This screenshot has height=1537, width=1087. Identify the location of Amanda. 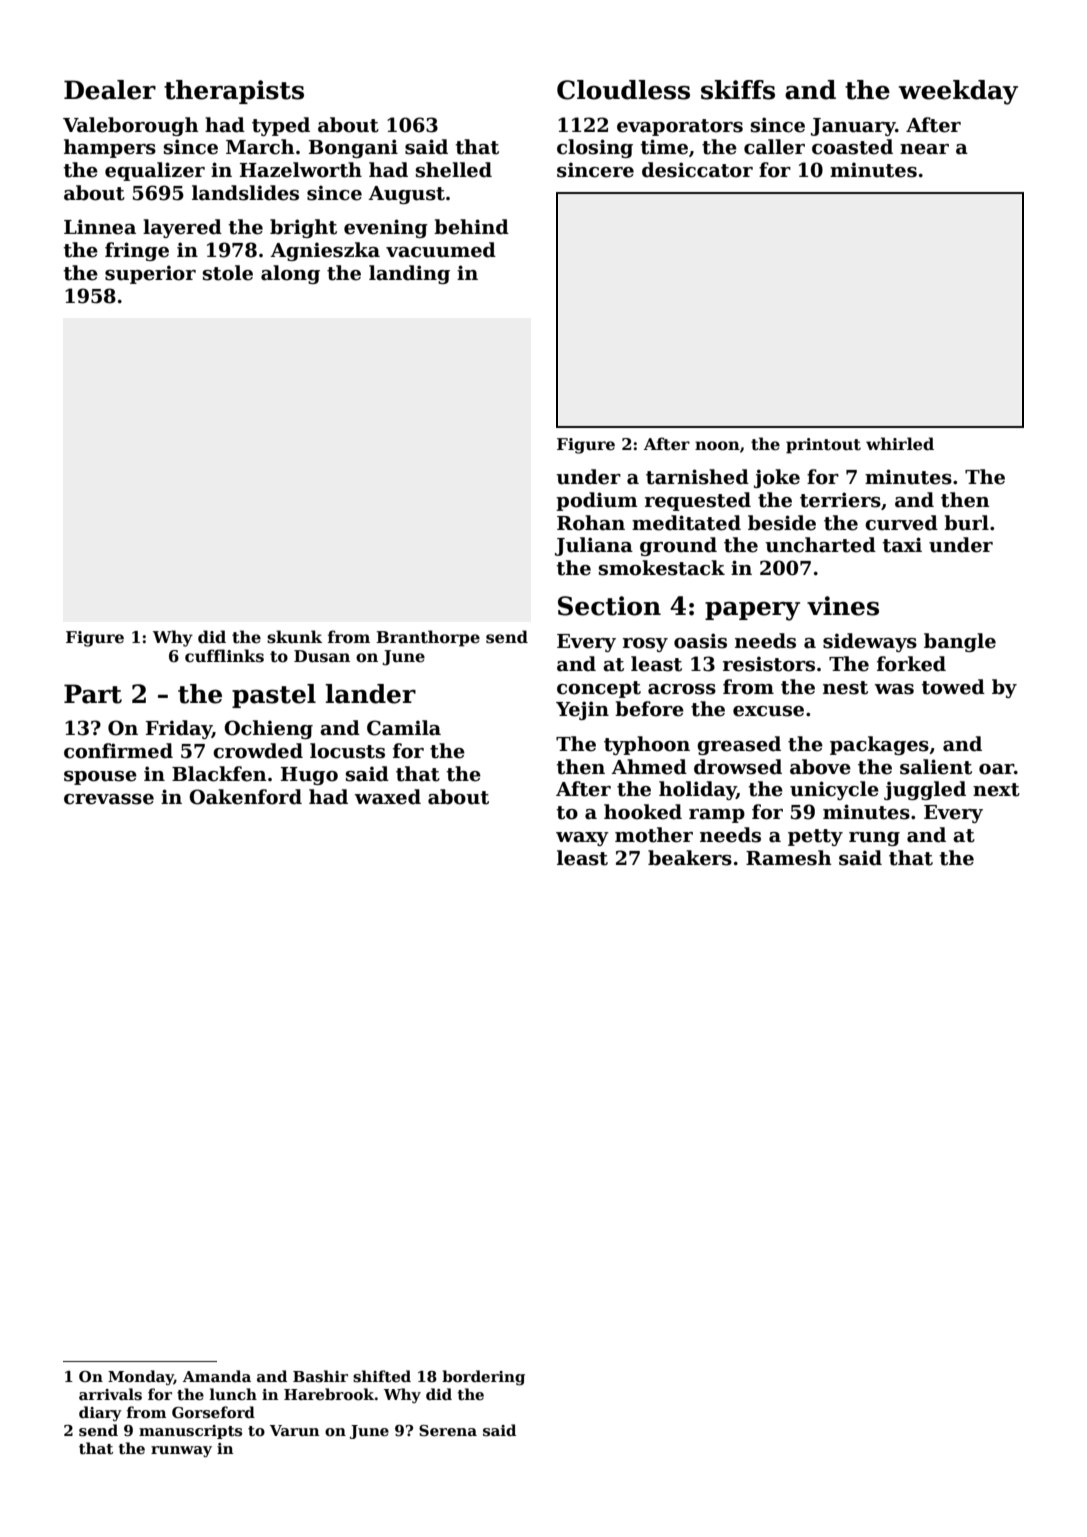
(217, 1376).
